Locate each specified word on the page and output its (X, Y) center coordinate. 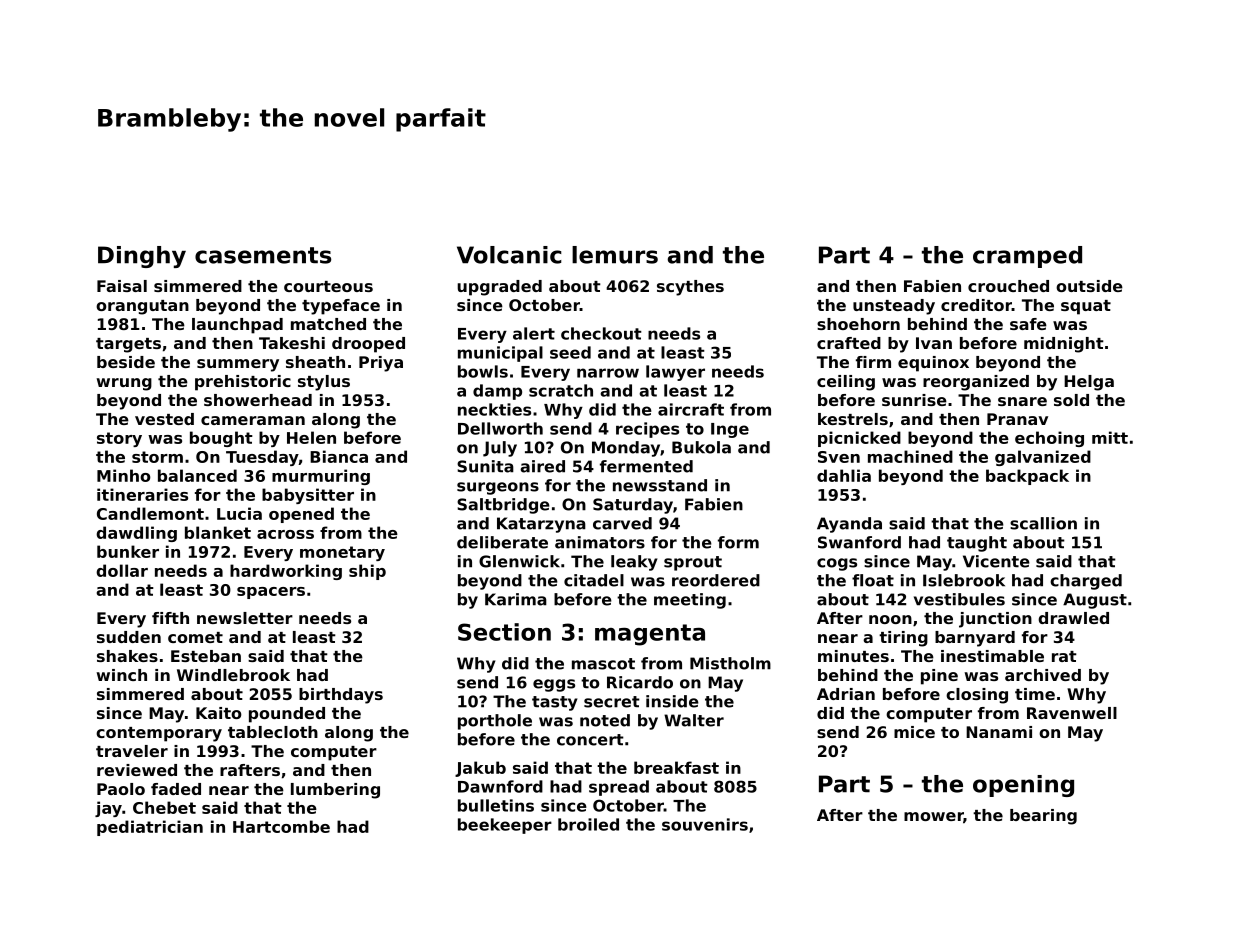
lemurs (615, 255)
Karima (516, 599)
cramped (1027, 257)
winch (122, 675)
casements (263, 255)
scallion (1043, 523)
